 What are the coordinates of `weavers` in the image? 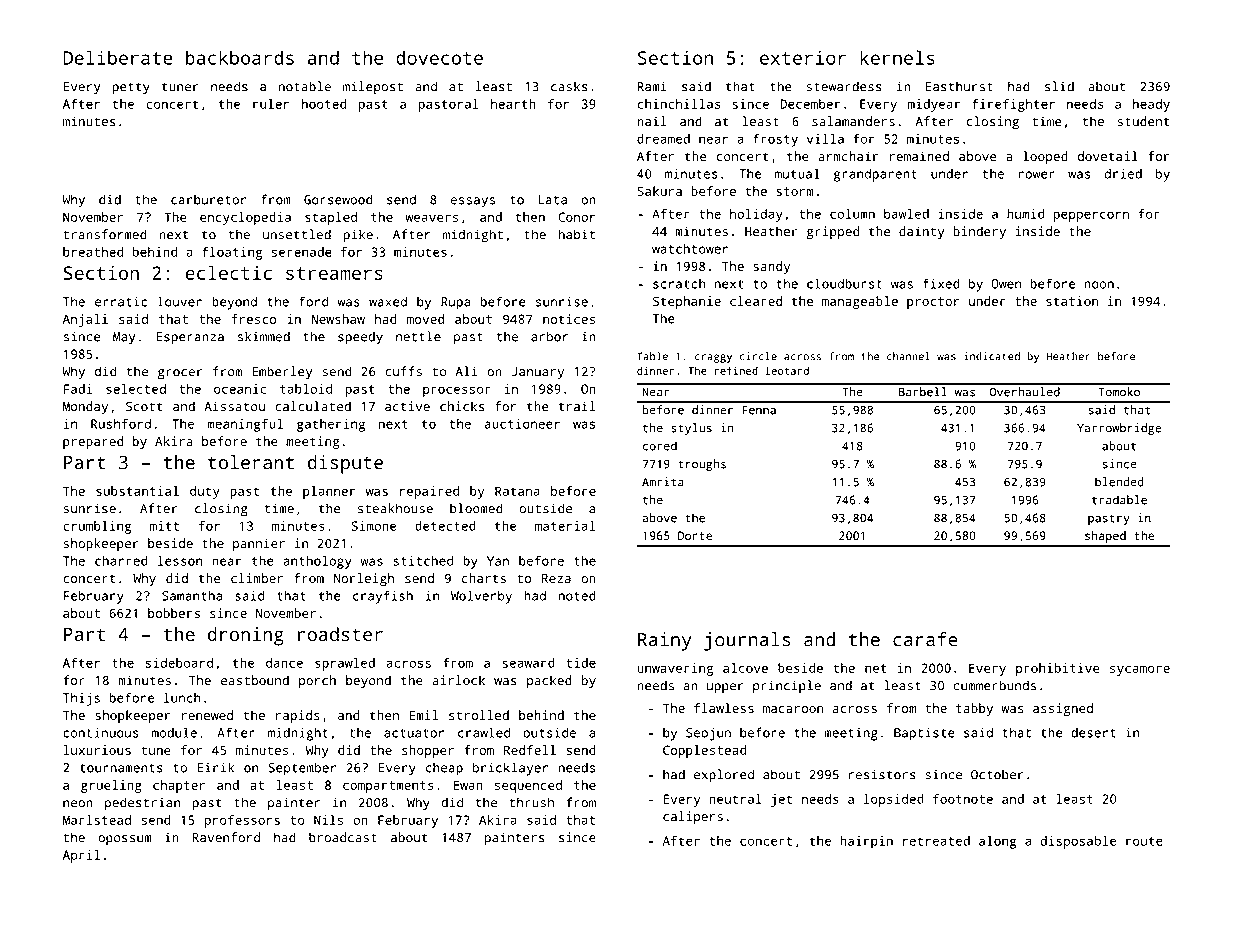 It's located at (431, 218).
